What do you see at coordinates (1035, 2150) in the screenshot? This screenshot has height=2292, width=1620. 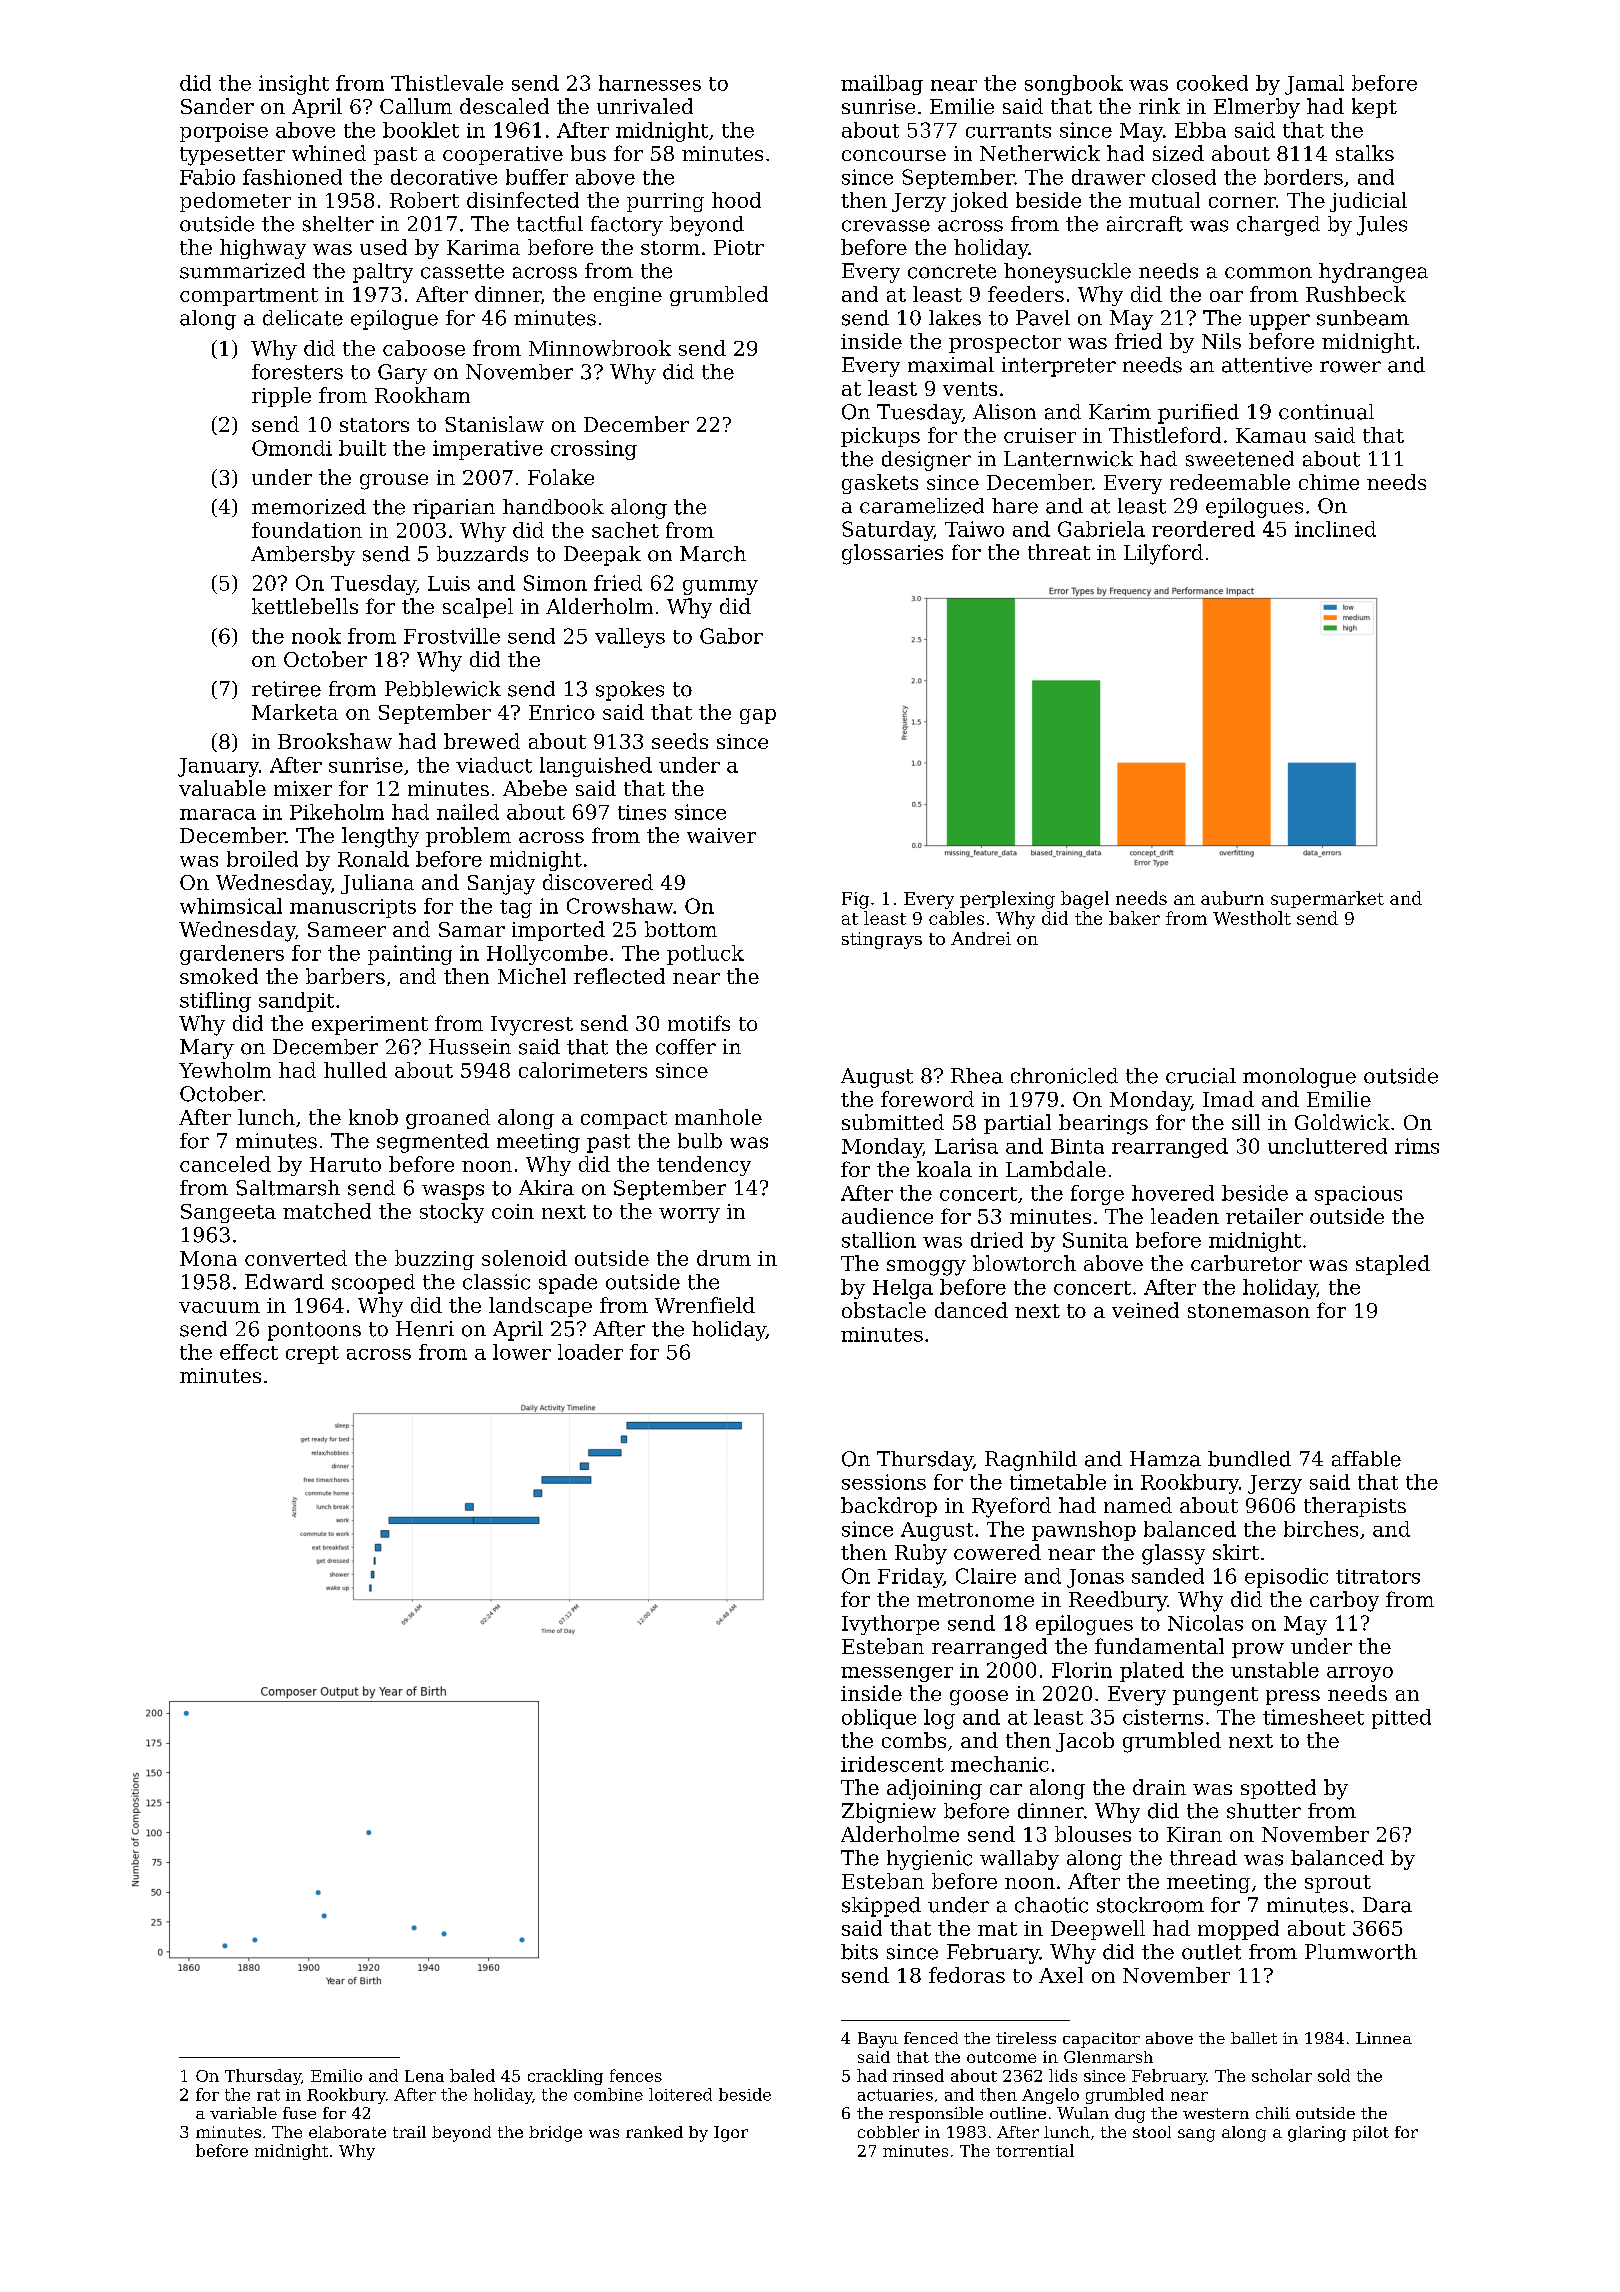 I see `torrential` at bounding box center [1035, 2150].
